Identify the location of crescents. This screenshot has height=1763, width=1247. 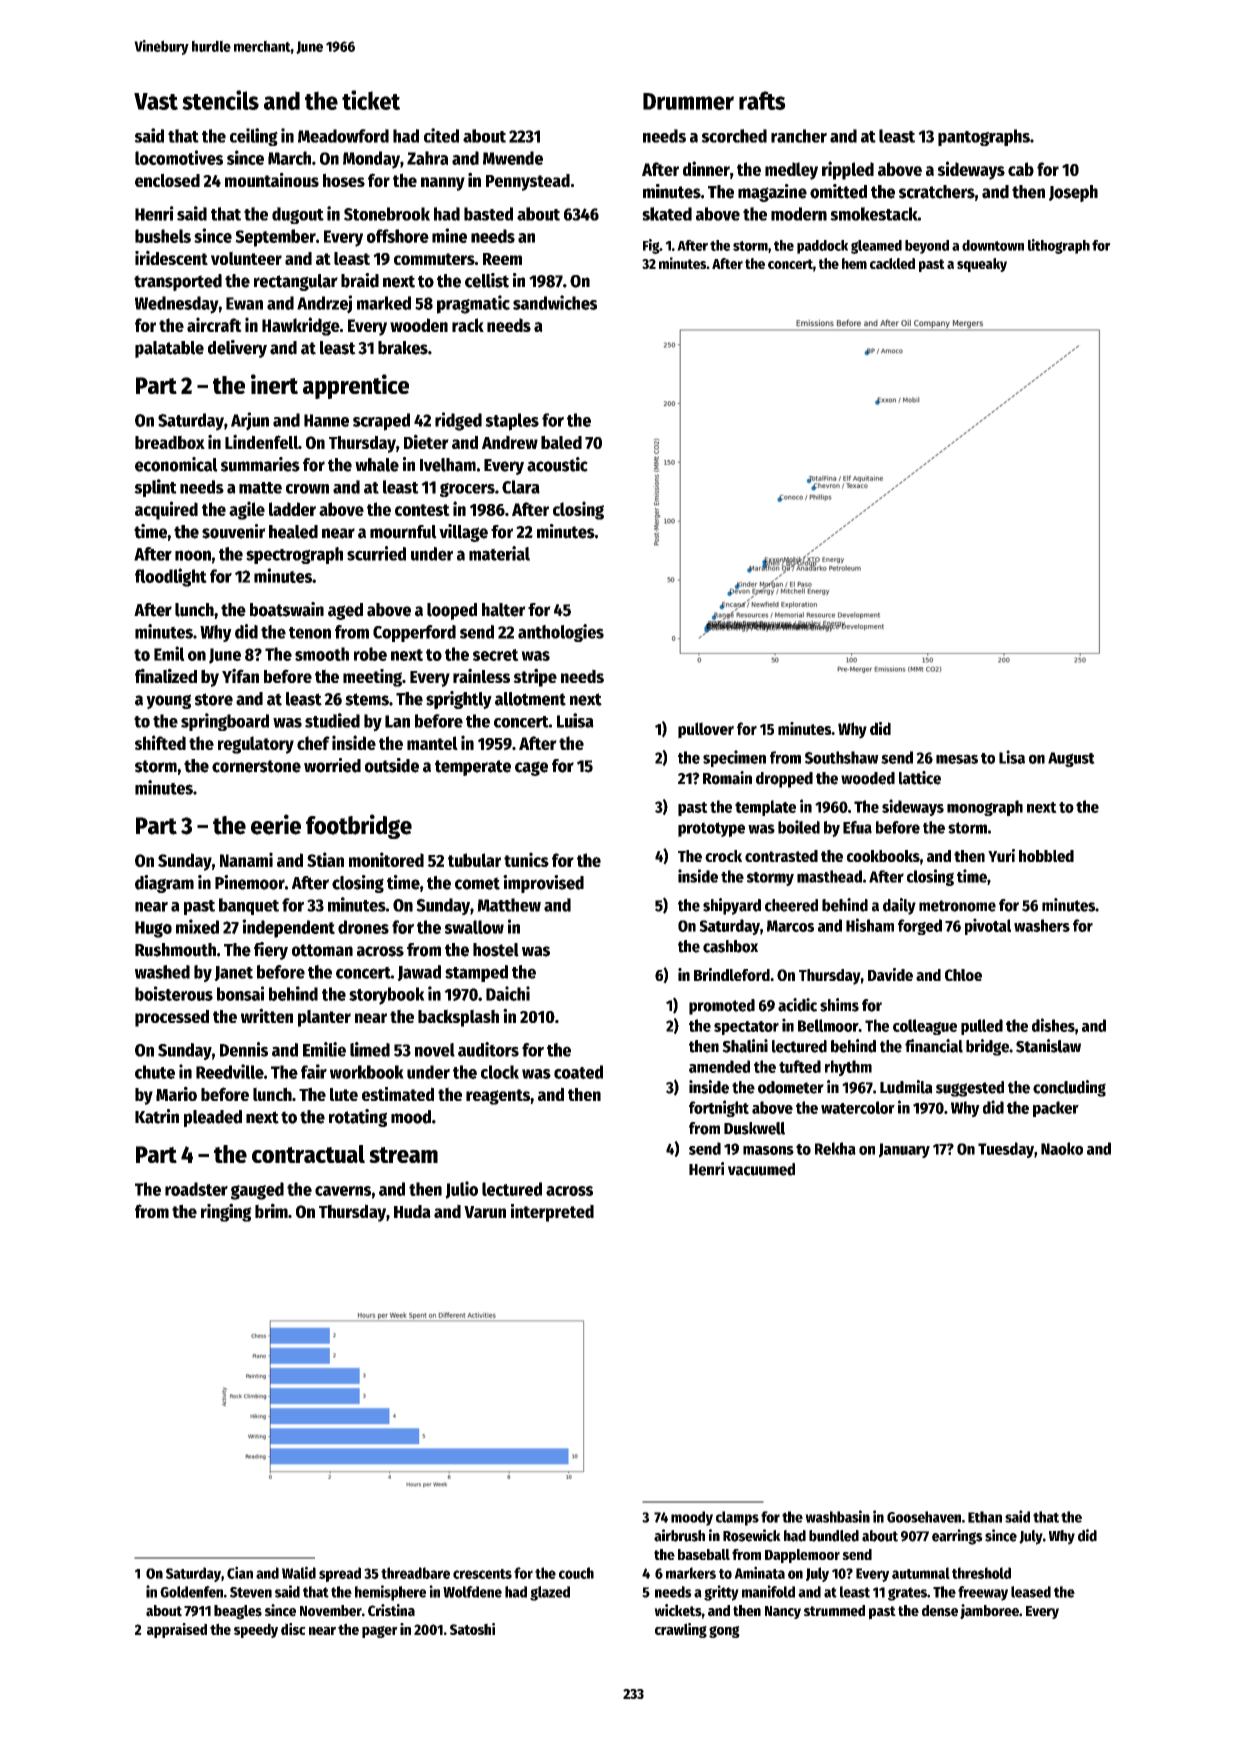
(482, 1574).
